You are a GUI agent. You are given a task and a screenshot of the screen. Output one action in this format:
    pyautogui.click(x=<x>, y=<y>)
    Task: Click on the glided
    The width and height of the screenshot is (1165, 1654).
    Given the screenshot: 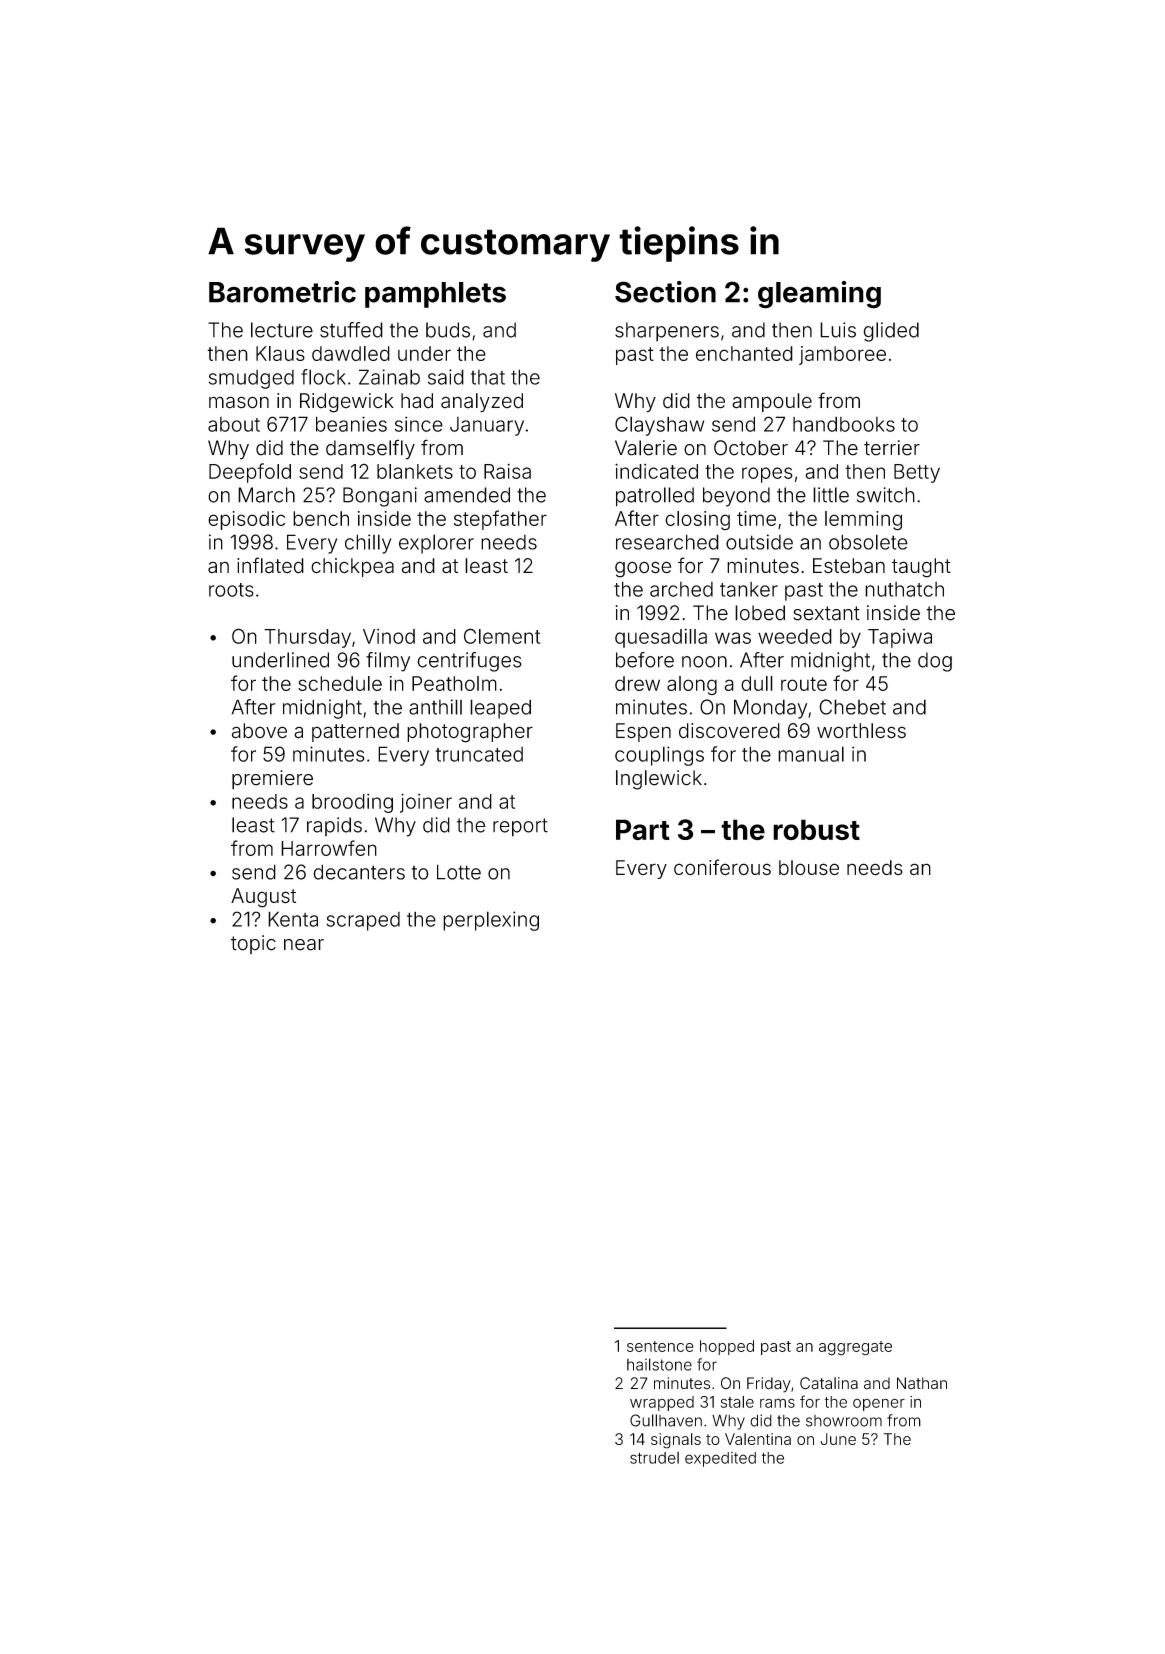 What is the action you would take?
    pyautogui.click(x=891, y=332)
